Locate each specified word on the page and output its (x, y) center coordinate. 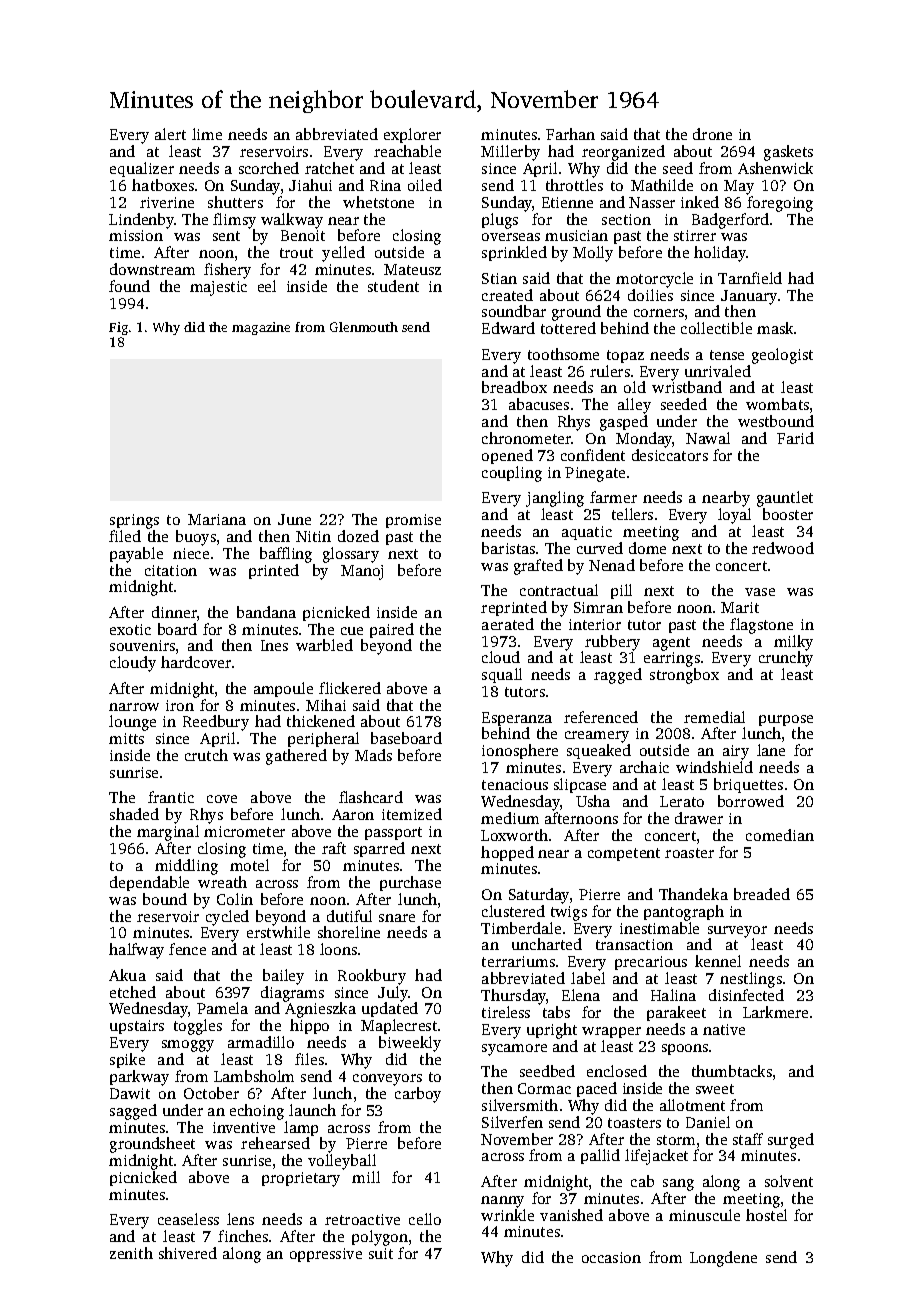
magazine (261, 328)
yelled (343, 254)
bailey (283, 977)
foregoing (780, 204)
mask (775, 328)
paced (597, 1089)
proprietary (301, 1179)
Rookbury (372, 977)
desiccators (670, 455)
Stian (499, 278)
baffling (286, 555)
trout (296, 253)
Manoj (362, 572)
